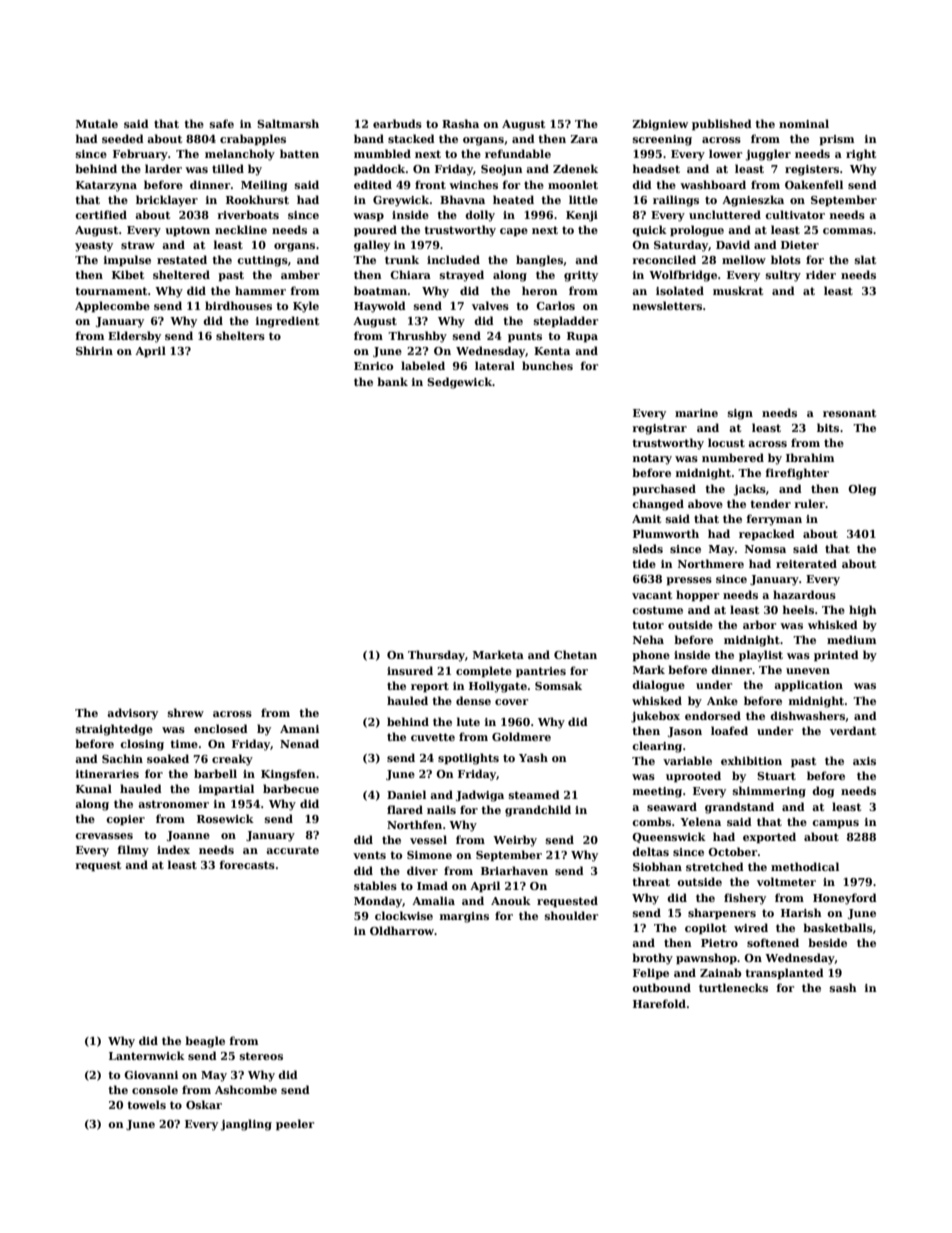 This screenshot has width=952, height=1233. What do you see at coordinates (146, 1104) in the screenshot?
I see `towels` at bounding box center [146, 1104].
